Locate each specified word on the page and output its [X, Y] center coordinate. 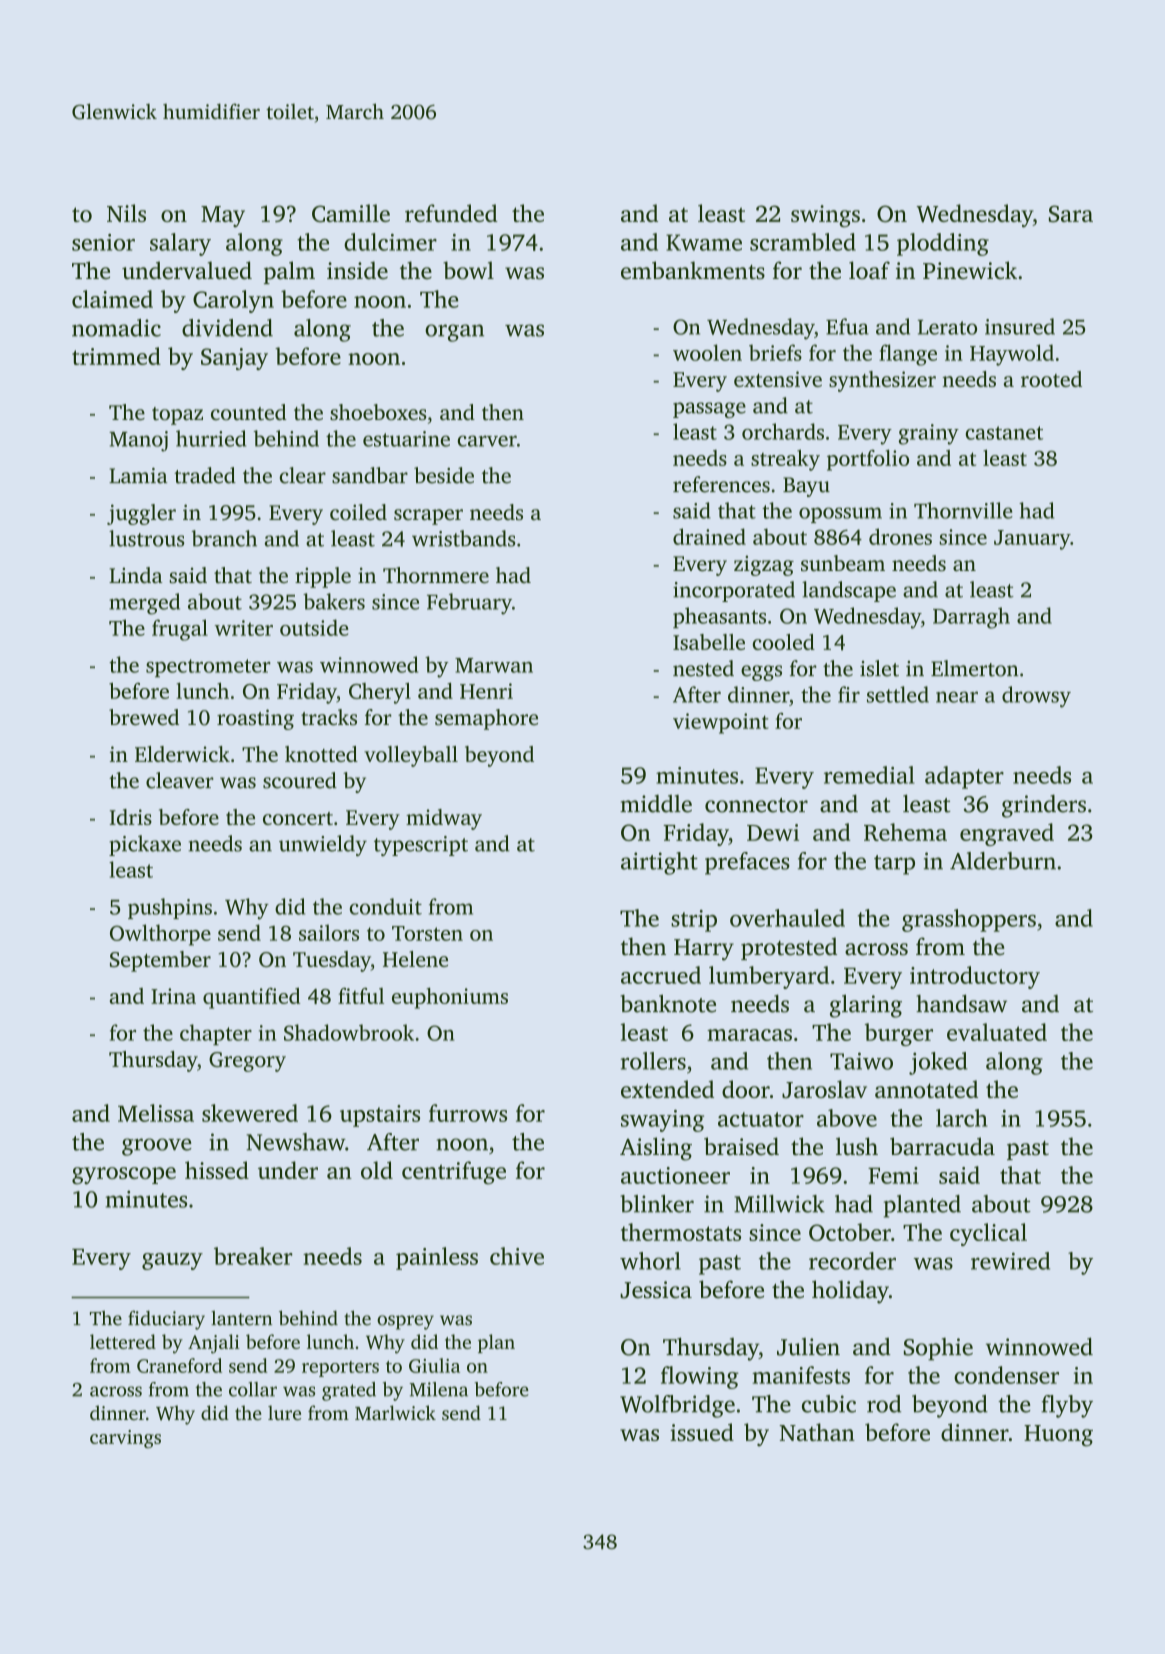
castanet [1004, 433]
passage [709, 410]
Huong [1058, 1436]
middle [656, 804]
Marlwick [395, 1412]
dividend [227, 328]
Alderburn [1003, 861]
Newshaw [295, 1142]
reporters [340, 1369]
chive [517, 1256]
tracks [329, 717]
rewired [1010, 1261]
